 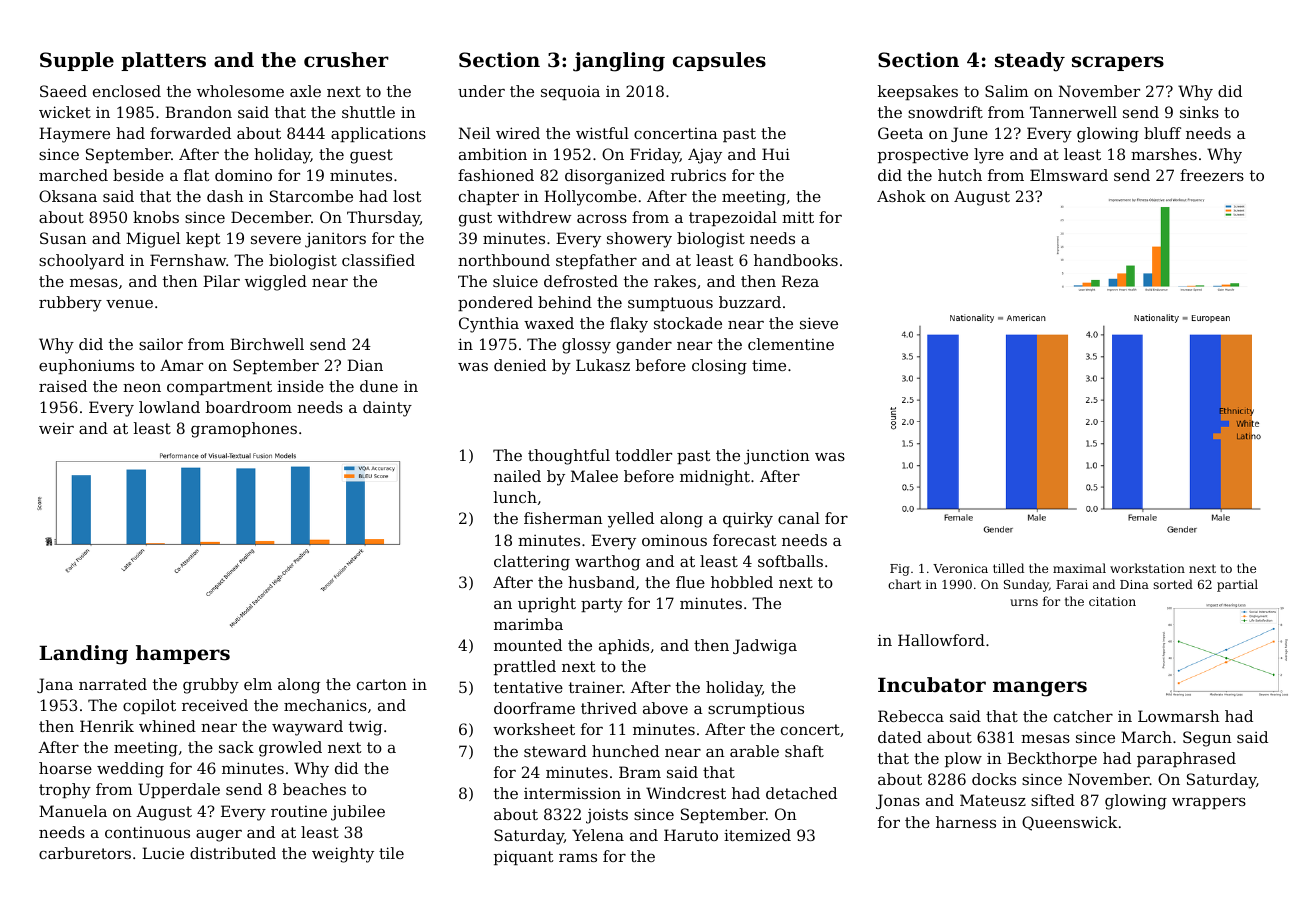 I want to click on jangling, so click(x=619, y=62).
